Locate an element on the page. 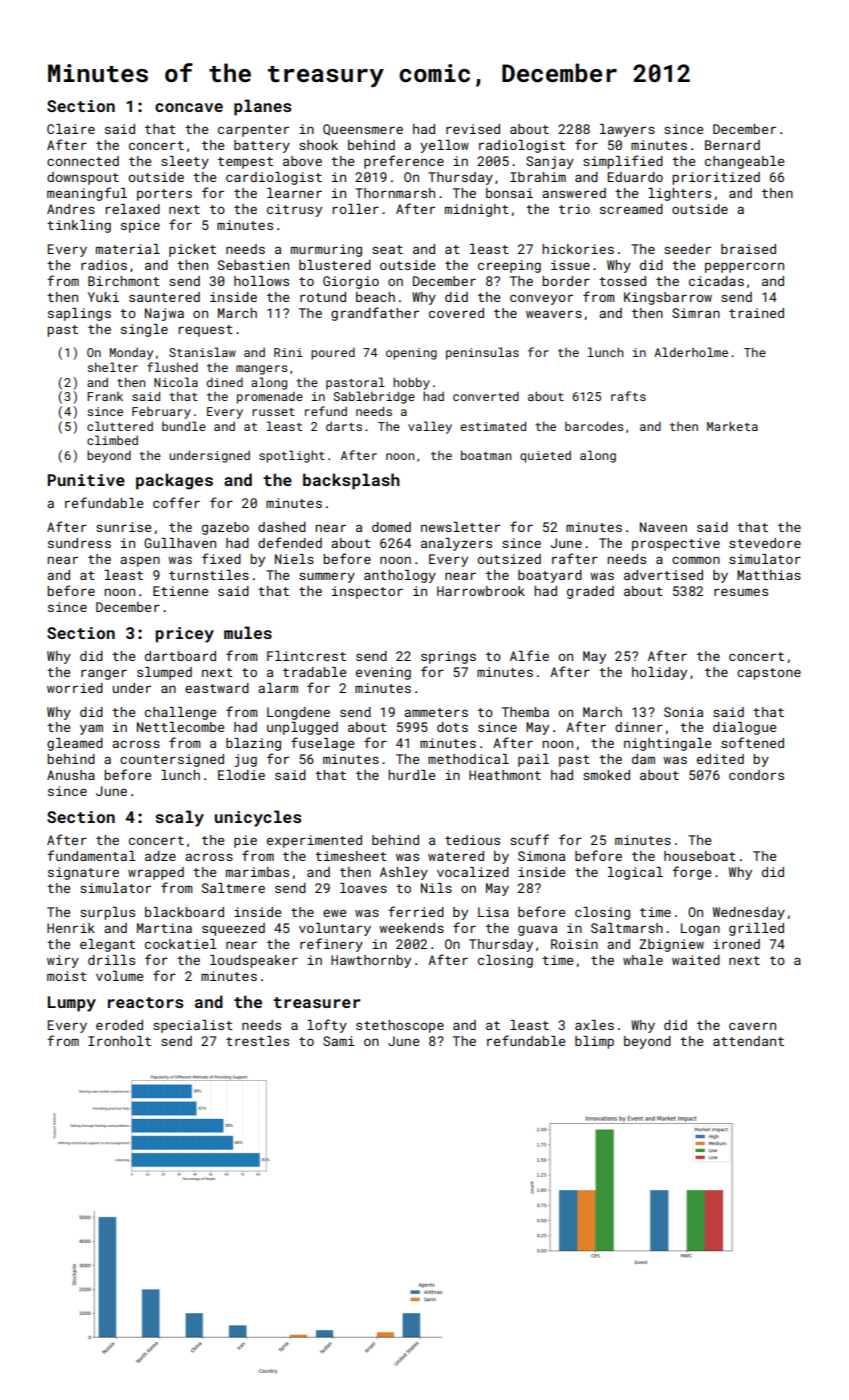 The image size is (849, 1400). Sebastien is located at coordinates (253, 265).
